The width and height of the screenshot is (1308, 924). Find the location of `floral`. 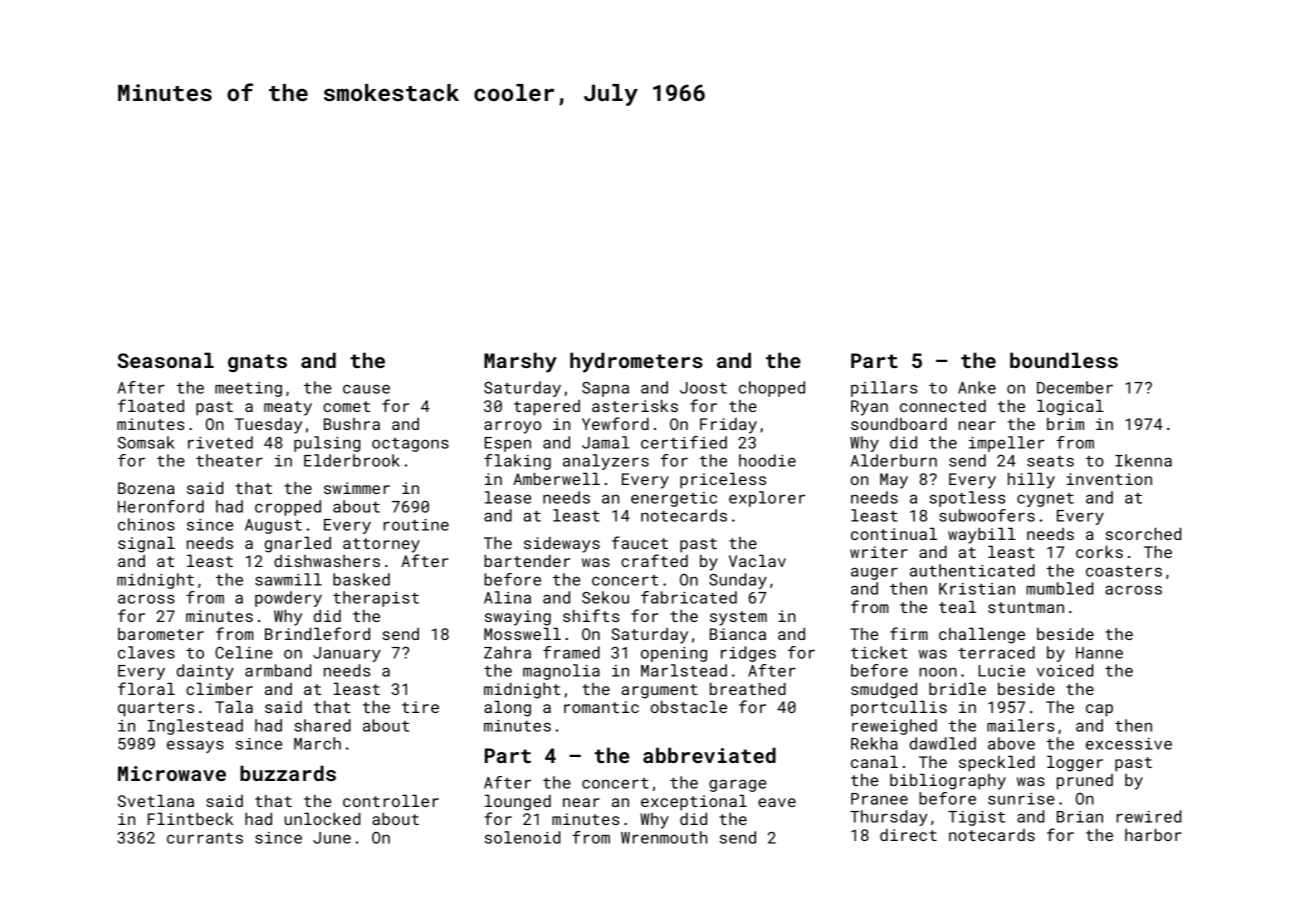

floral is located at coordinates (146, 688).
